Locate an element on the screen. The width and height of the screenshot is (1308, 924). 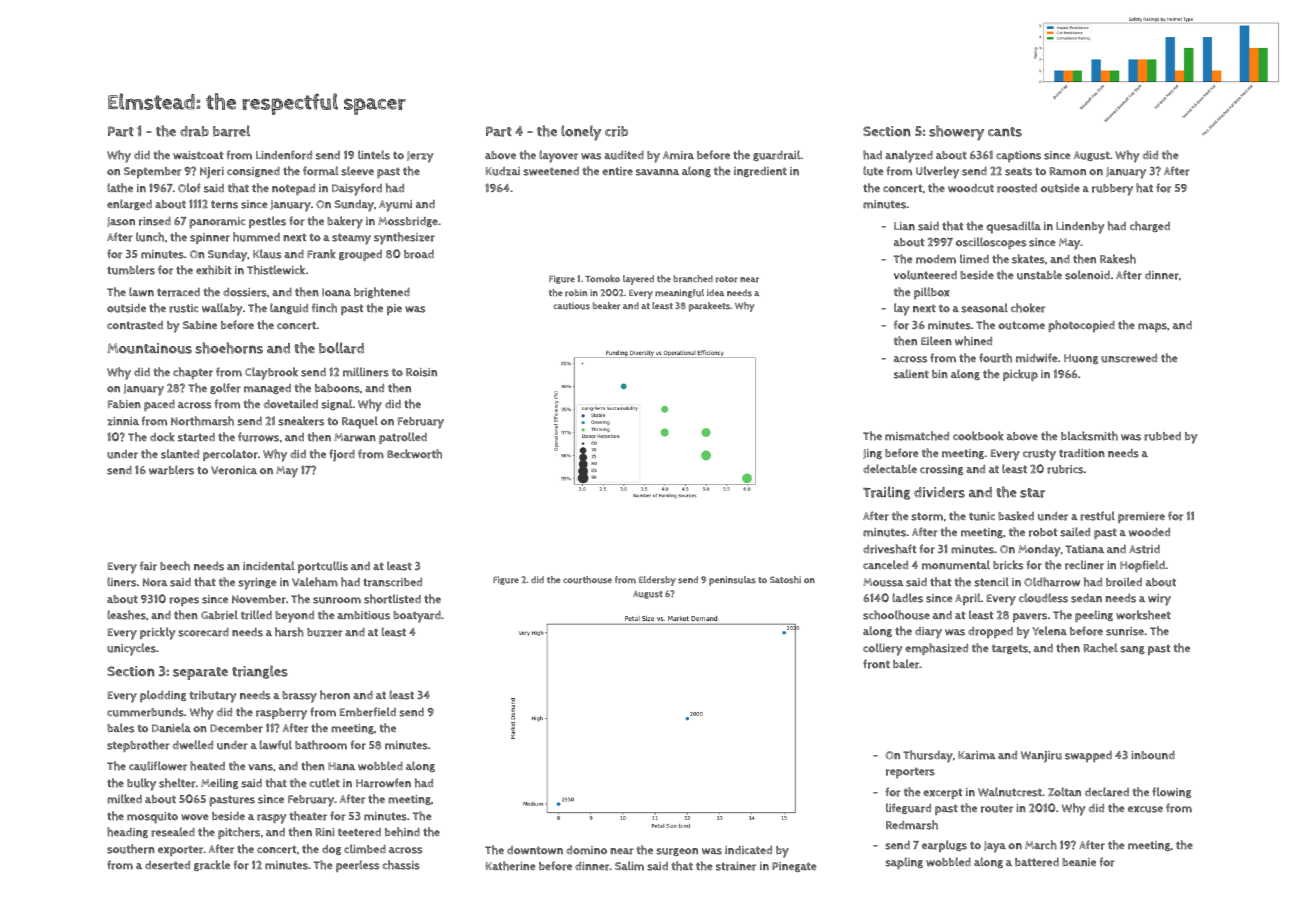
front is located at coordinates (876, 664).
